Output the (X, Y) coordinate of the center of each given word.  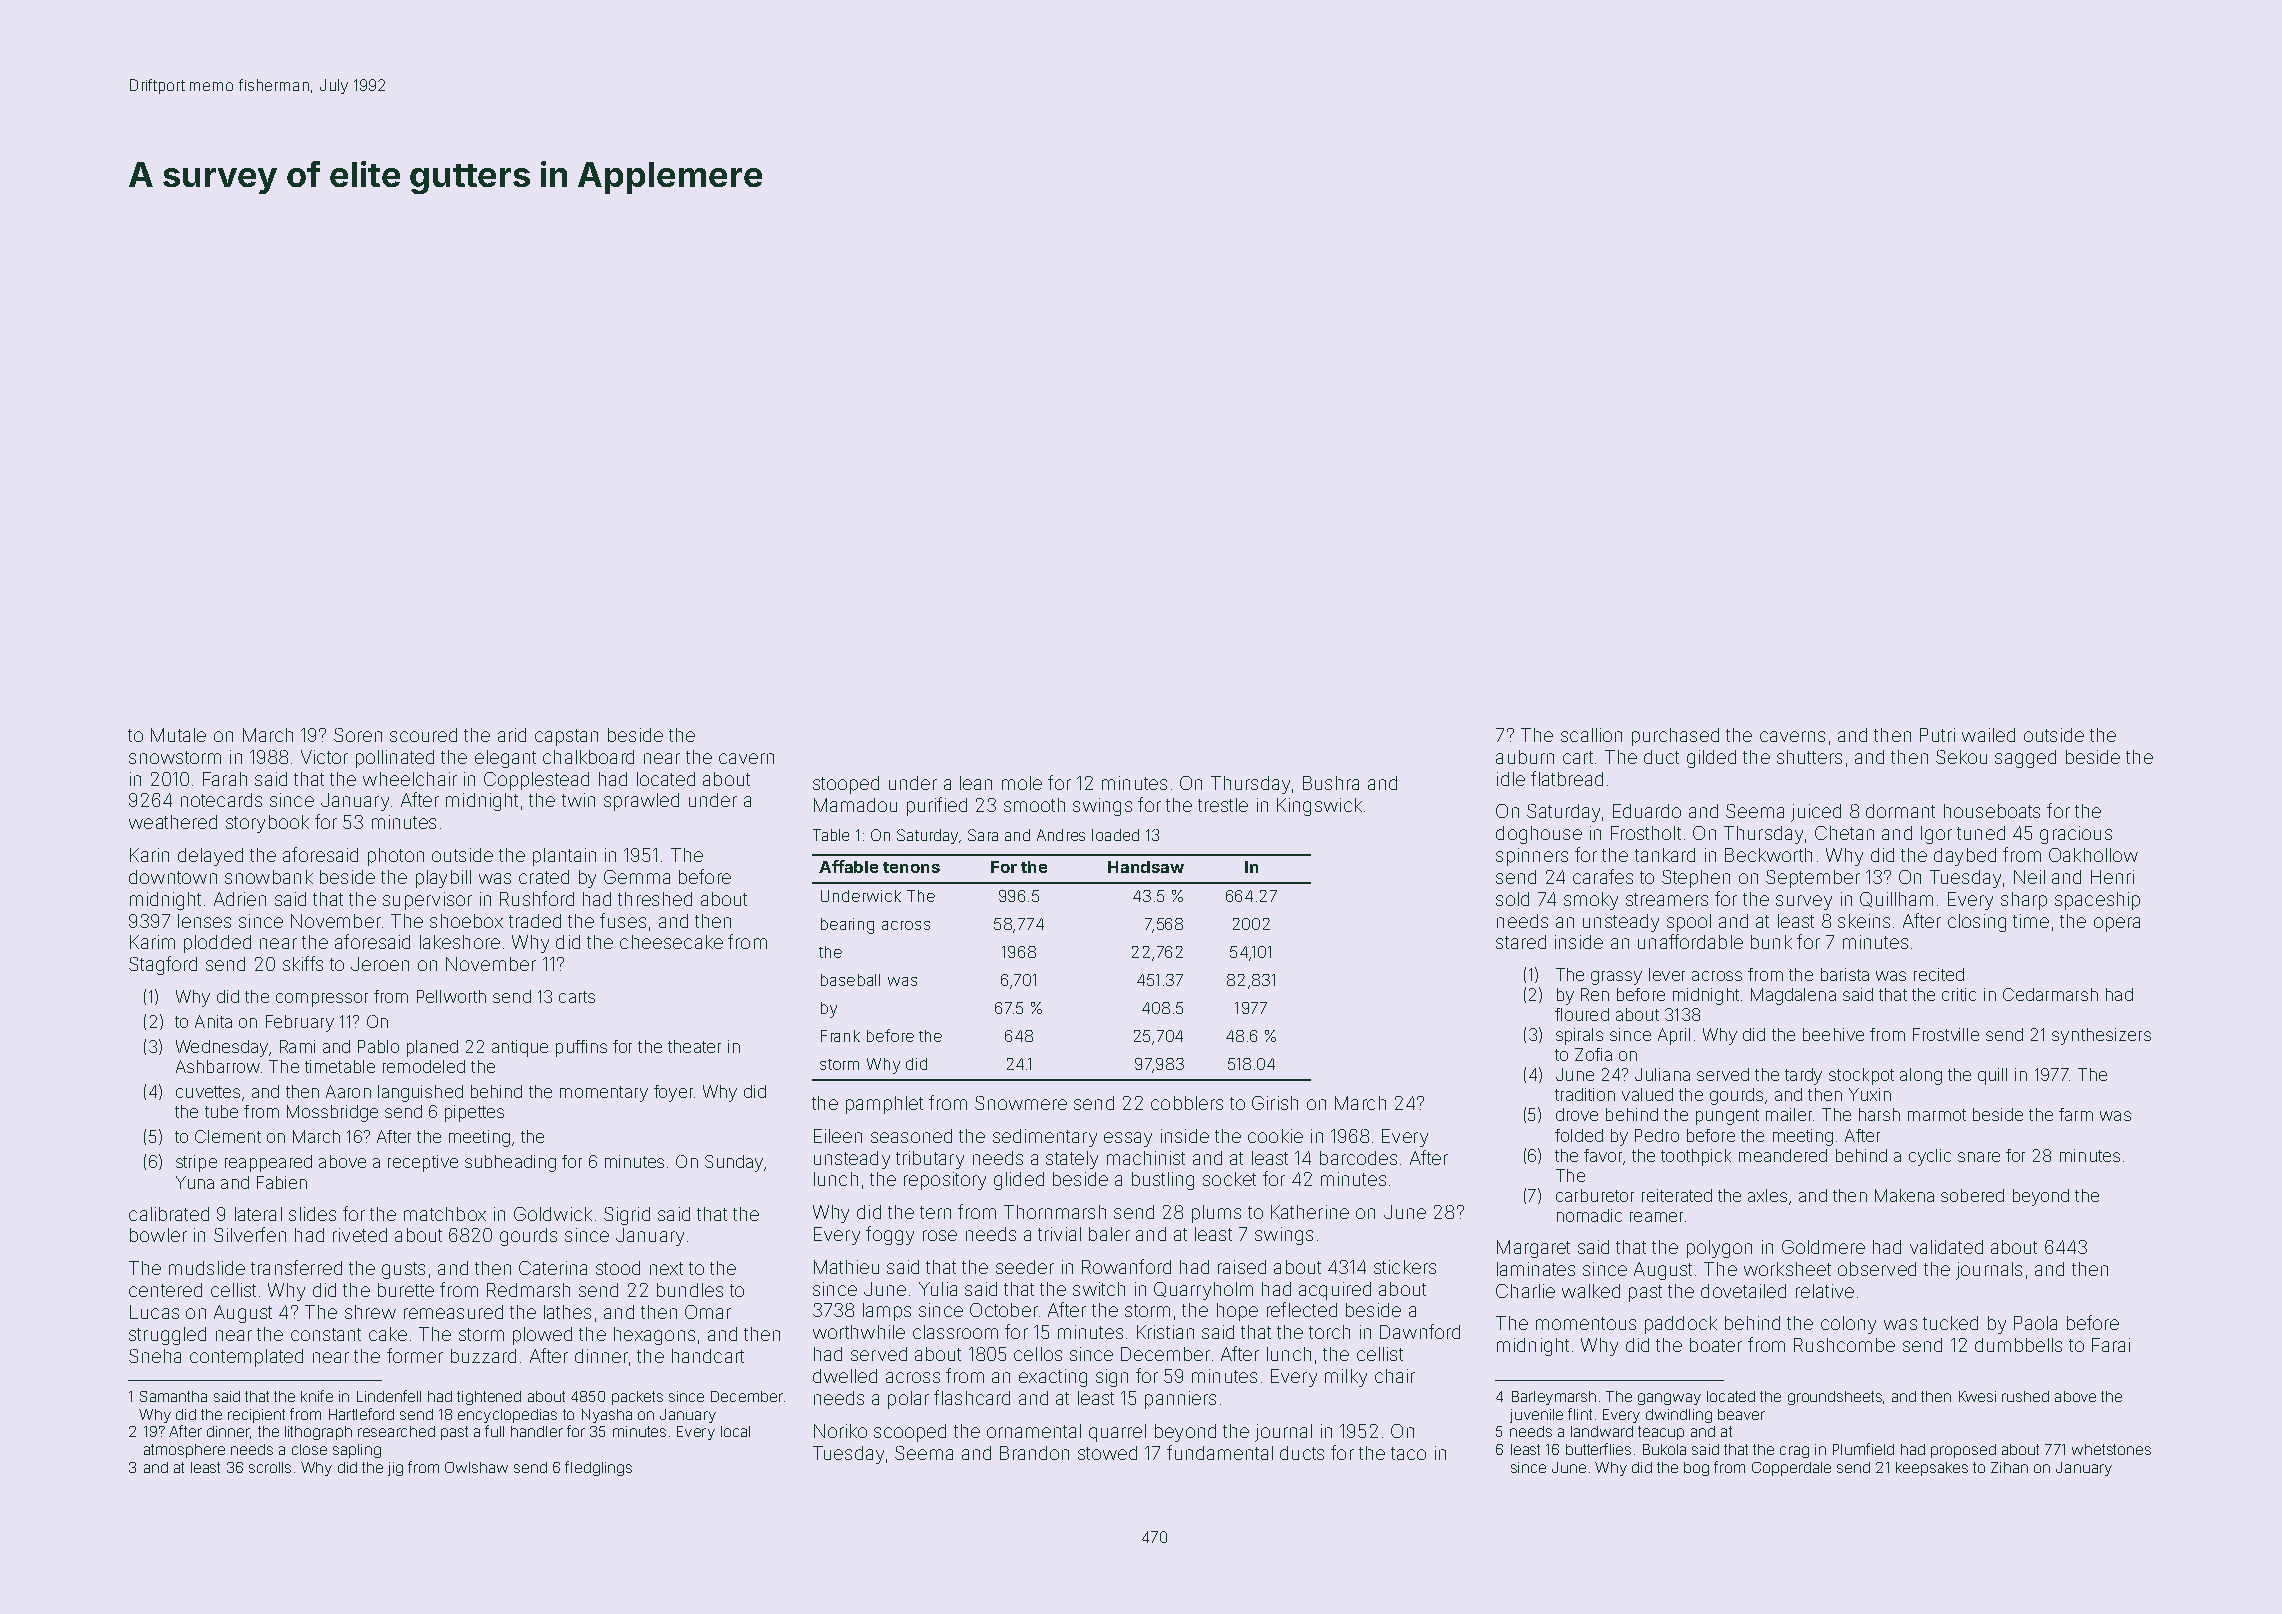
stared (1521, 942)
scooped (910, 1433)
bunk (1771, 942)
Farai (2111, 1345)
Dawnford (1420, 1331)
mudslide (207, 1268)
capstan (566, 737)
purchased (1675, 737)
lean (976, 783)
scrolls (270, 1467)
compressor (322, 1000)
